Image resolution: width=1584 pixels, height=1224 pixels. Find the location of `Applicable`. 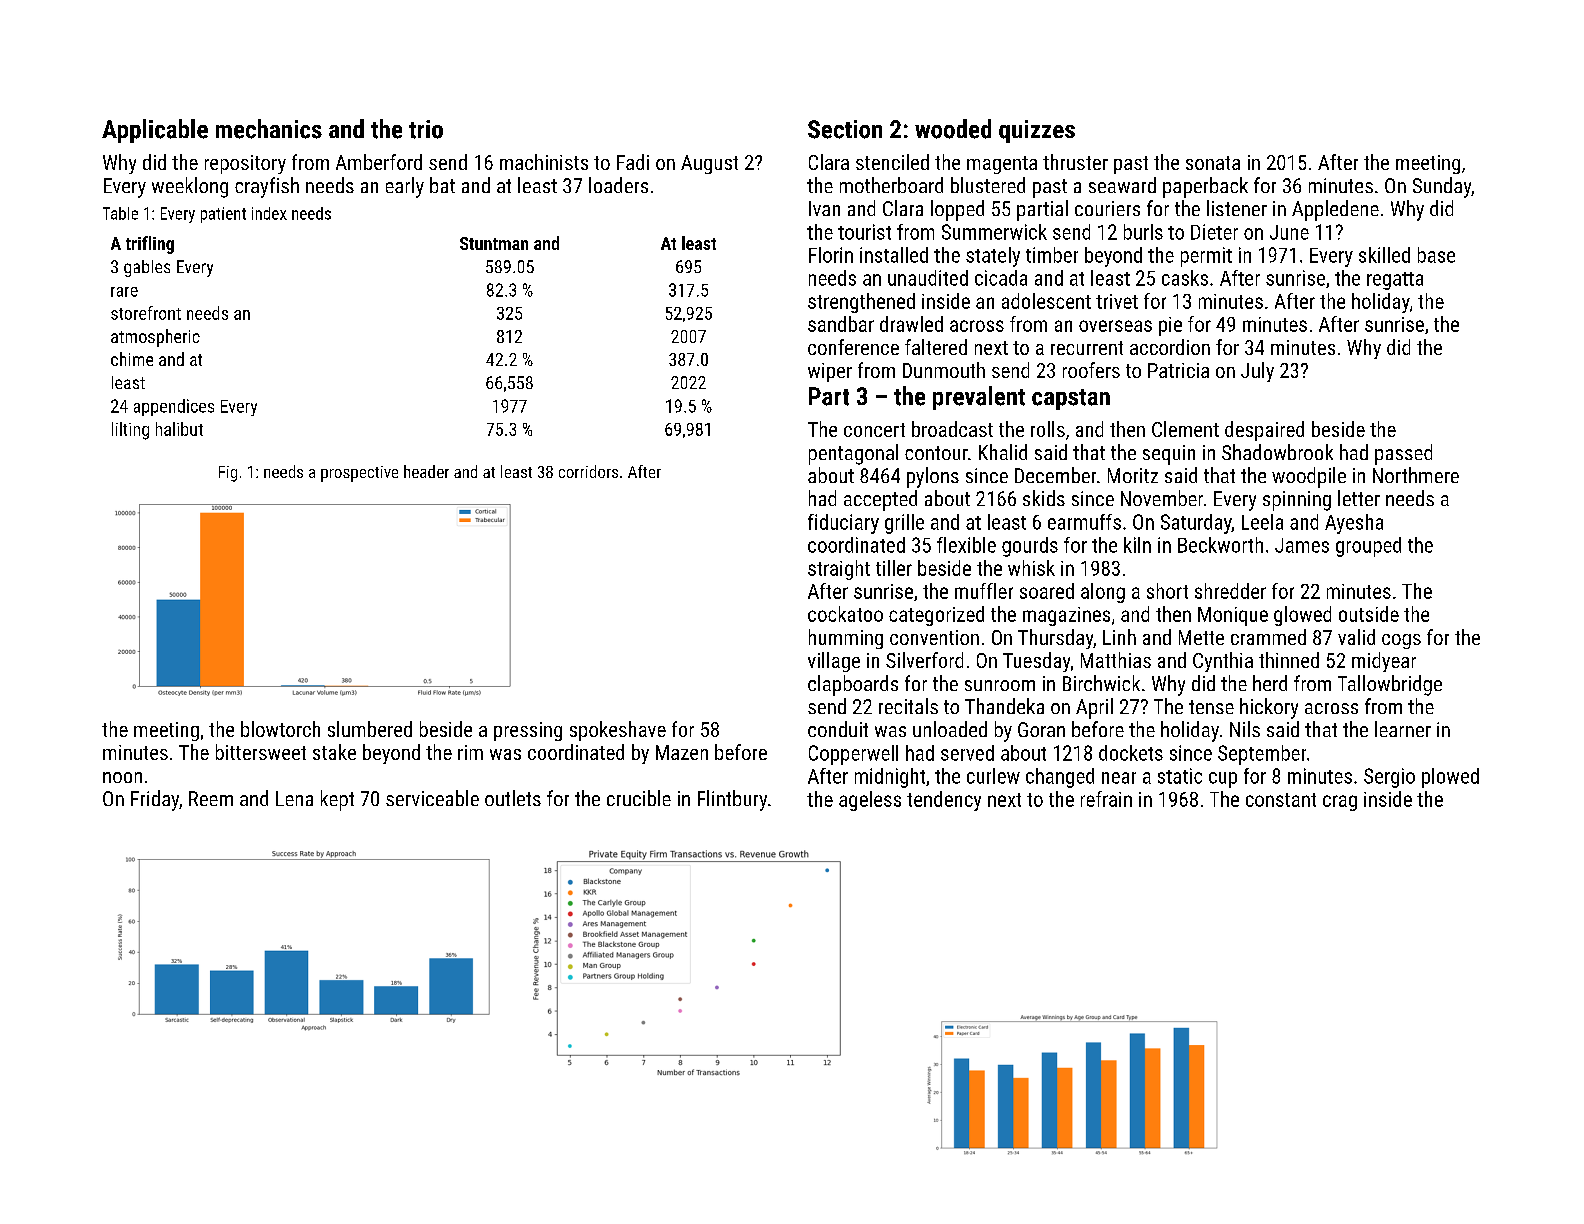

Applicable is located at coordinates (155, 131).
